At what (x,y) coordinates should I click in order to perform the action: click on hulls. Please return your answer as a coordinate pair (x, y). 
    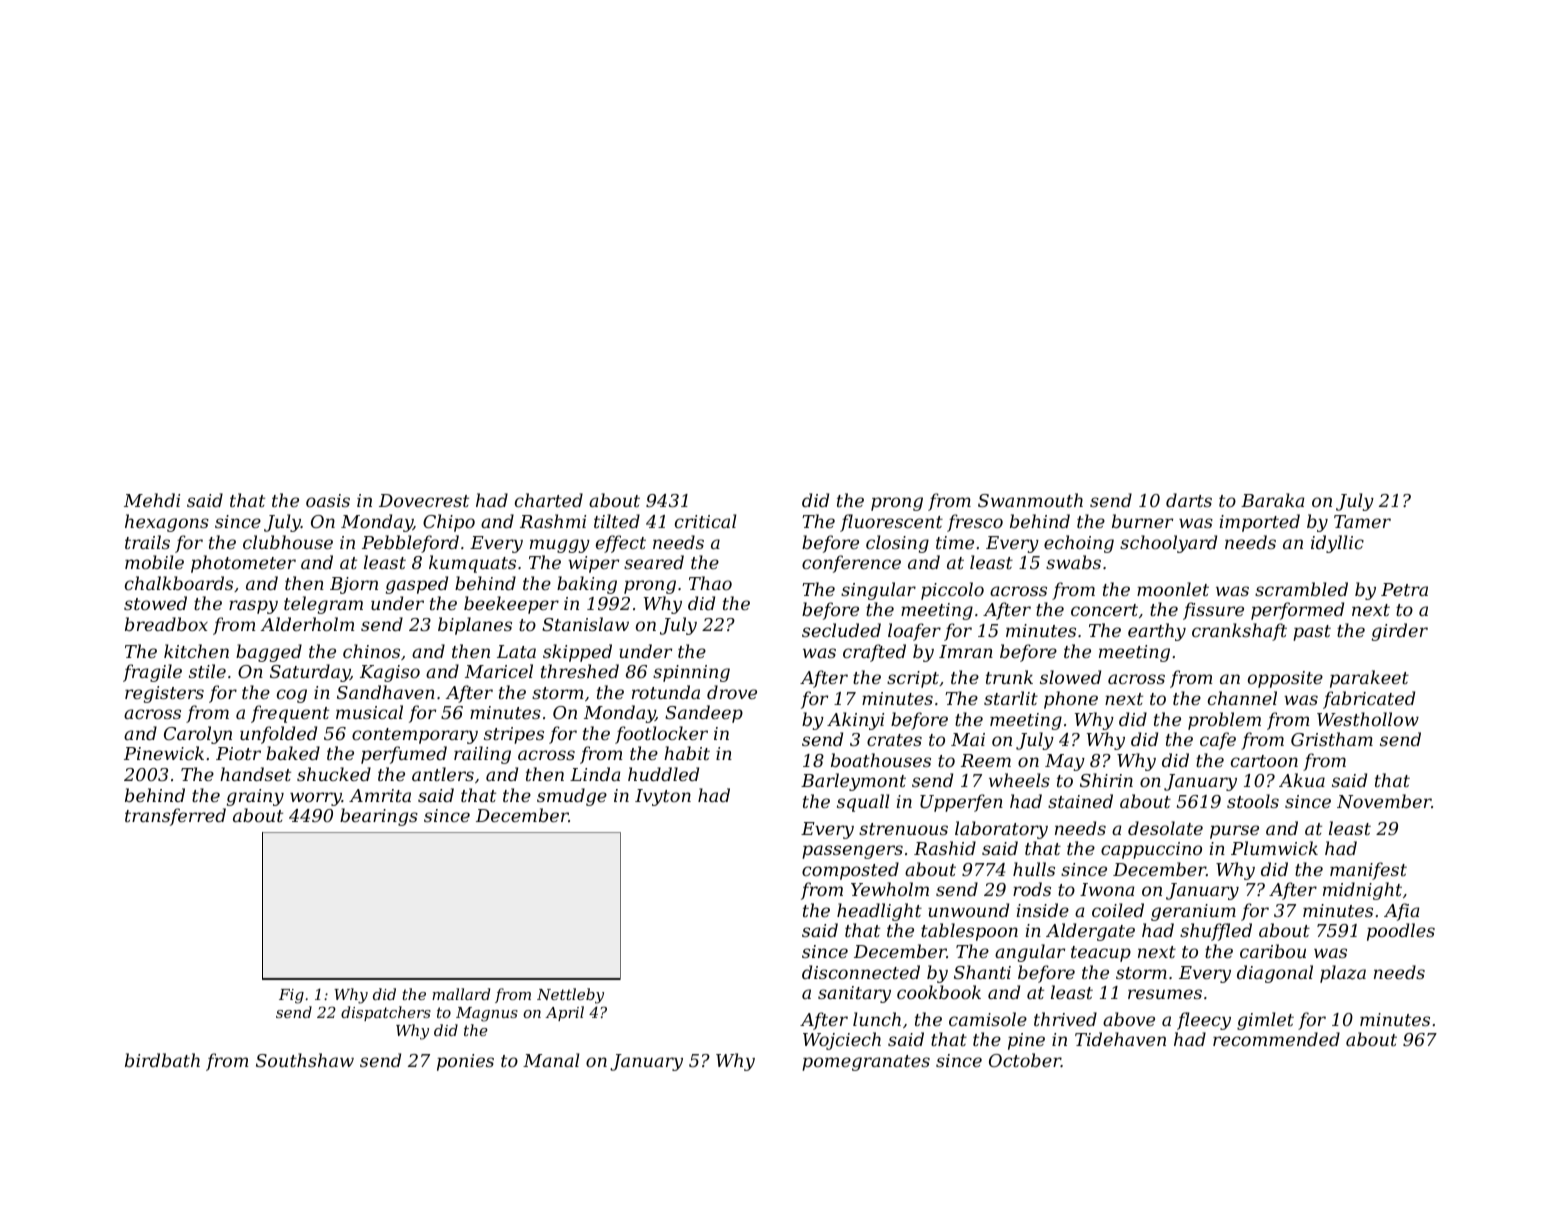
    Looking at the image, I should click on (1034, 869).
